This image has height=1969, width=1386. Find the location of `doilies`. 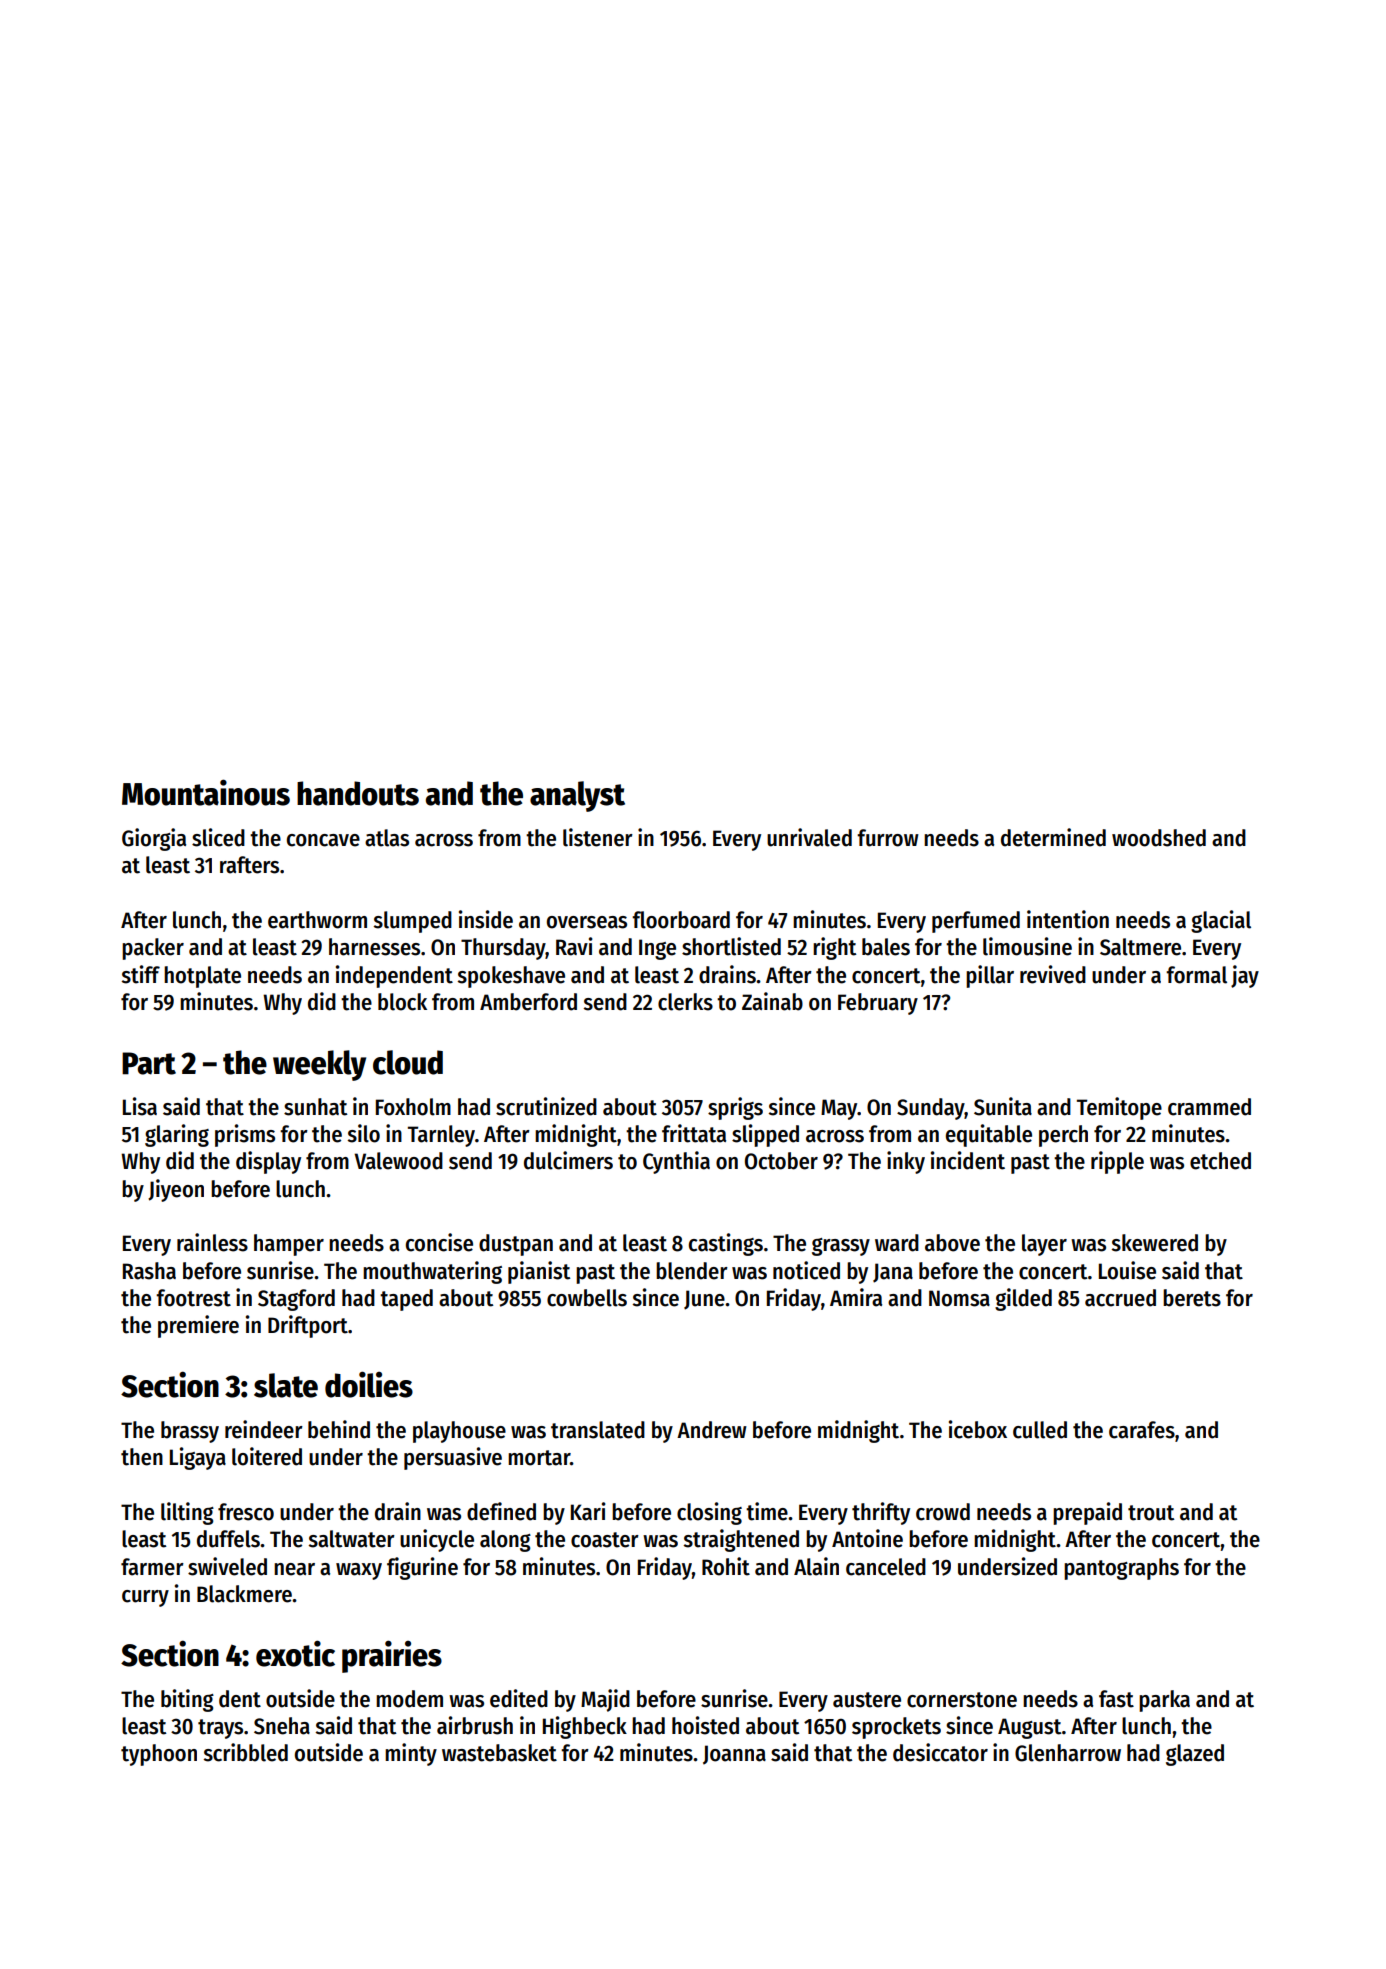

doilies is located at coordinates (369, 1384).
